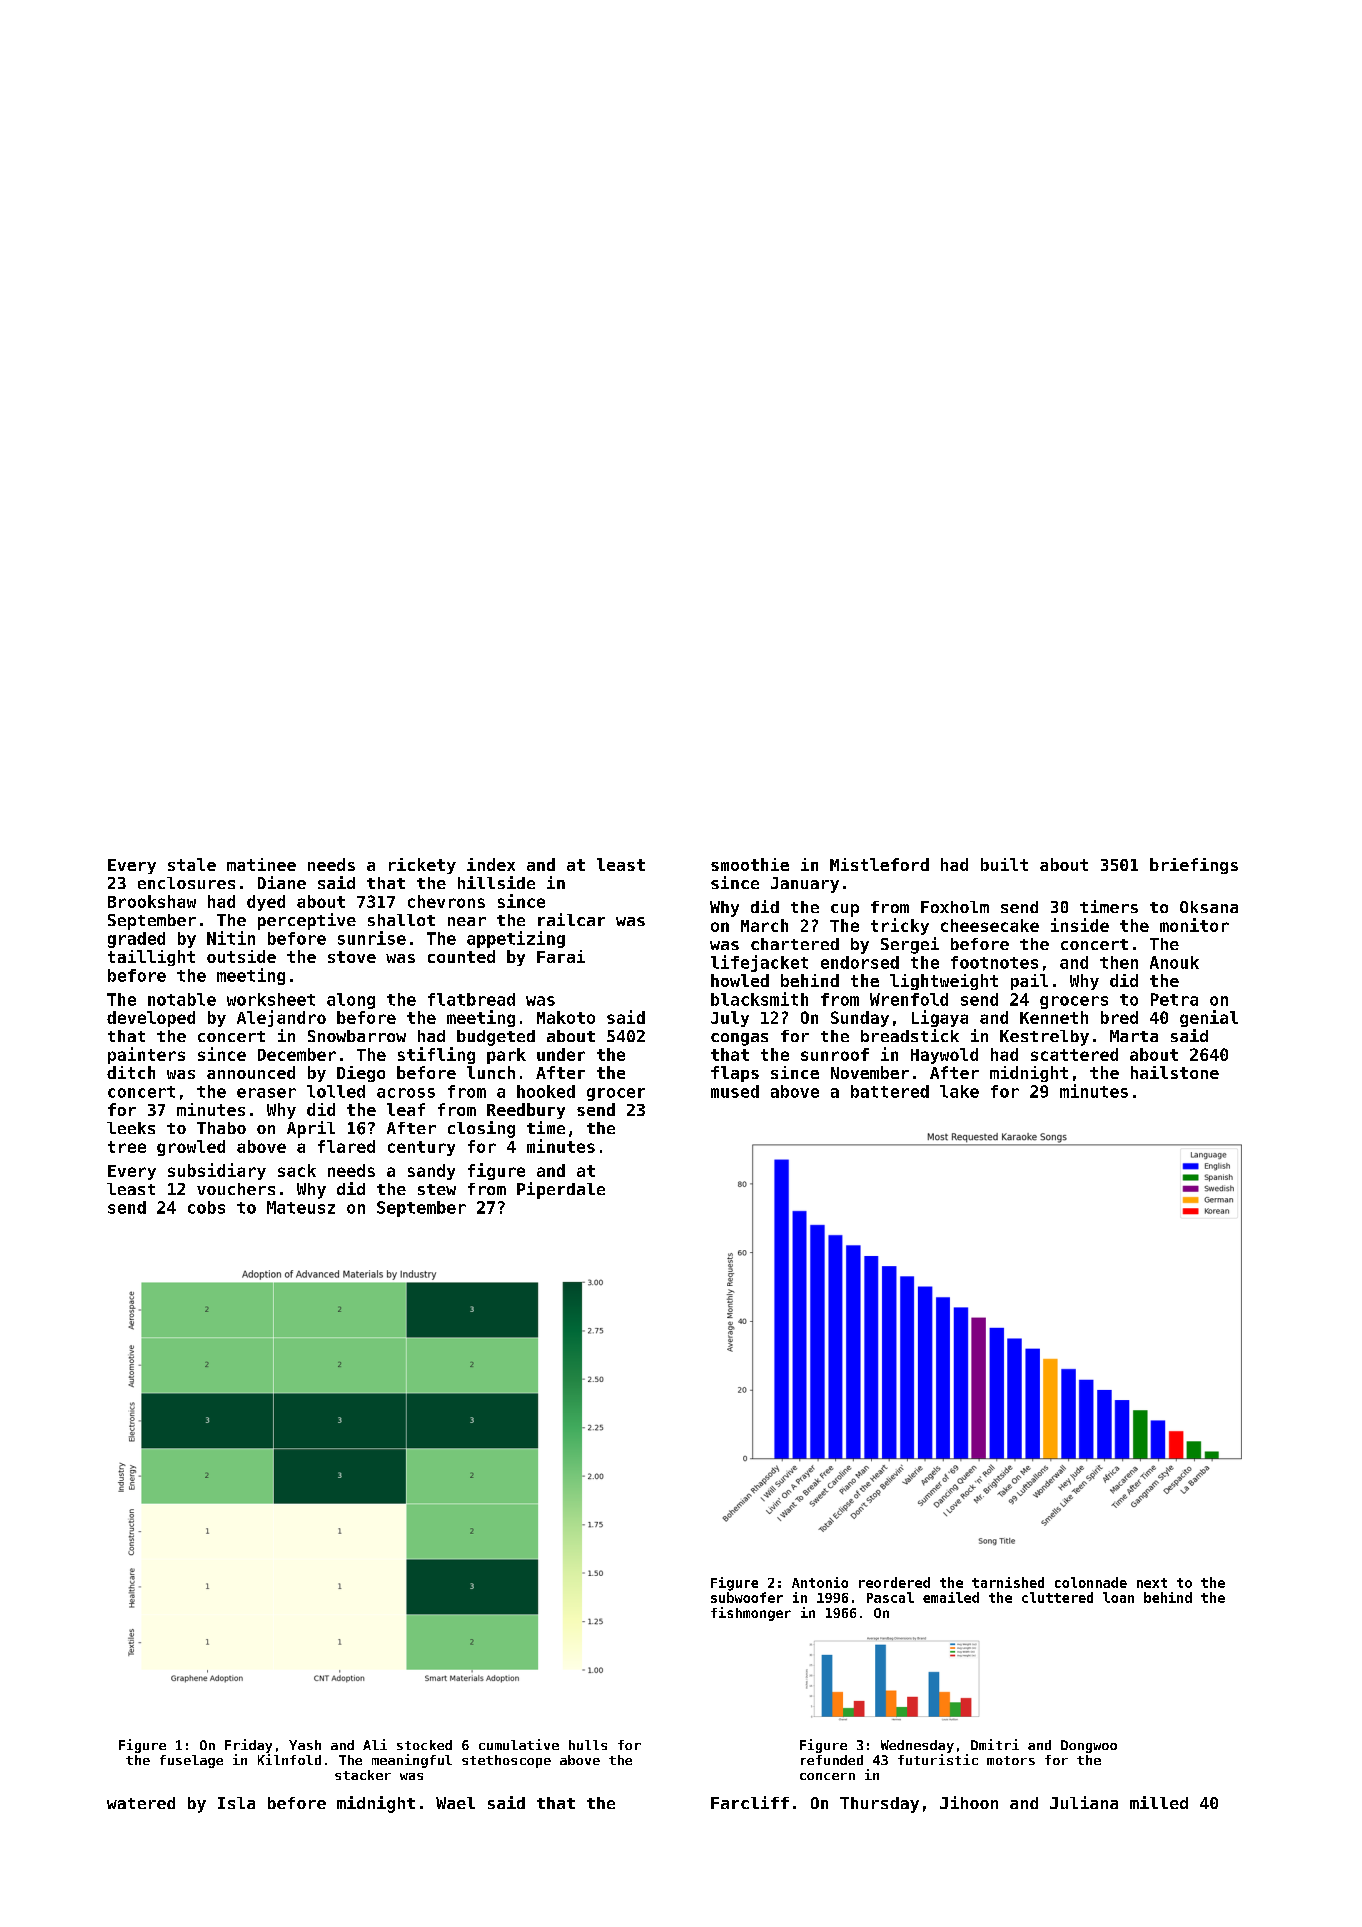 Image resolution: width=1362 pixels, height=1927 pixels. Describe the element at coordinates (588, 1745) in the screenshot. I see `hulls` at that location.
